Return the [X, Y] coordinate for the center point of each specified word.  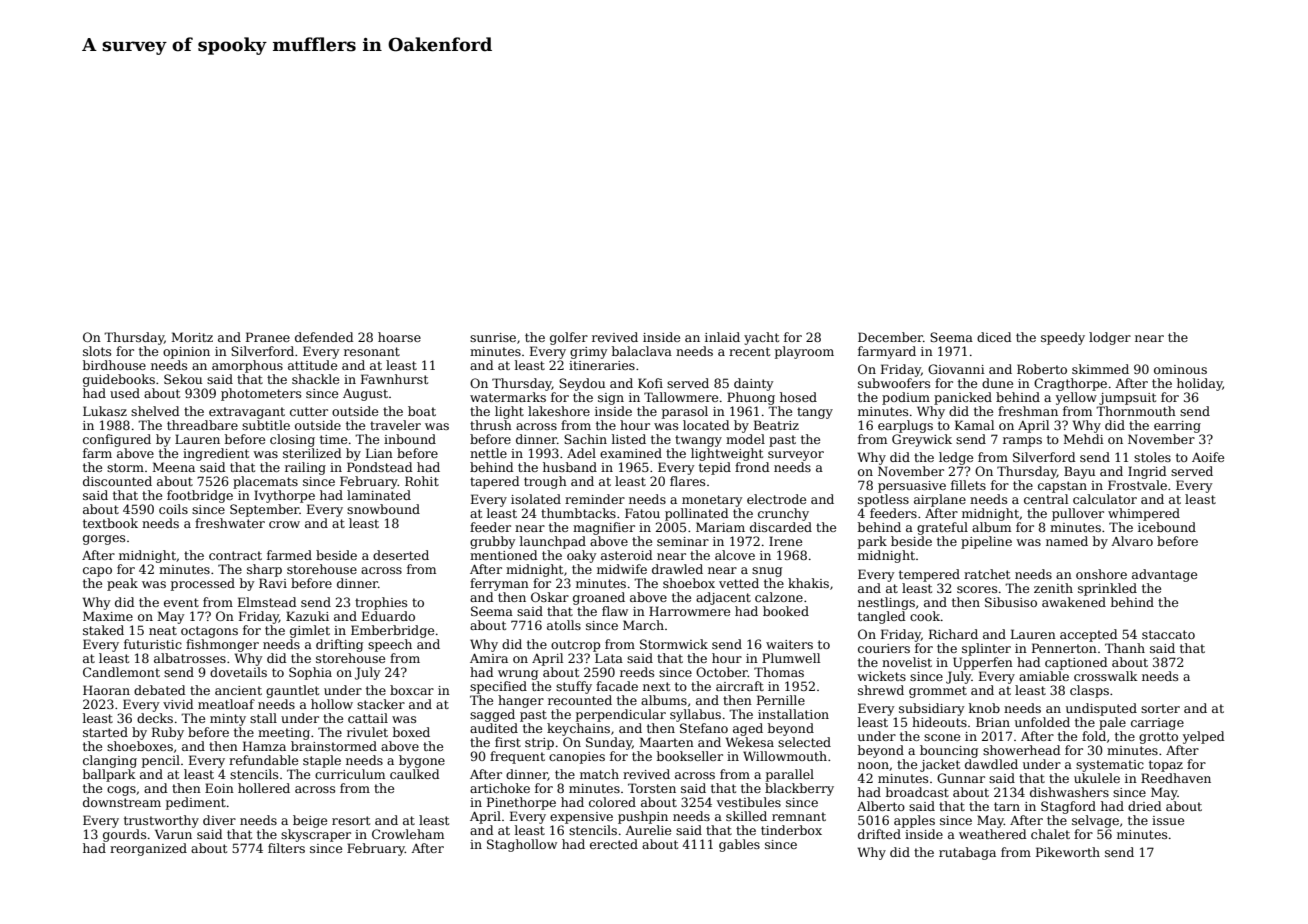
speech [390, 645]
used [125, 393]
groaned [599, 598]
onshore [1101, 574]
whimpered [1144, 514]
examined [631, 453]
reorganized [148, 849]
